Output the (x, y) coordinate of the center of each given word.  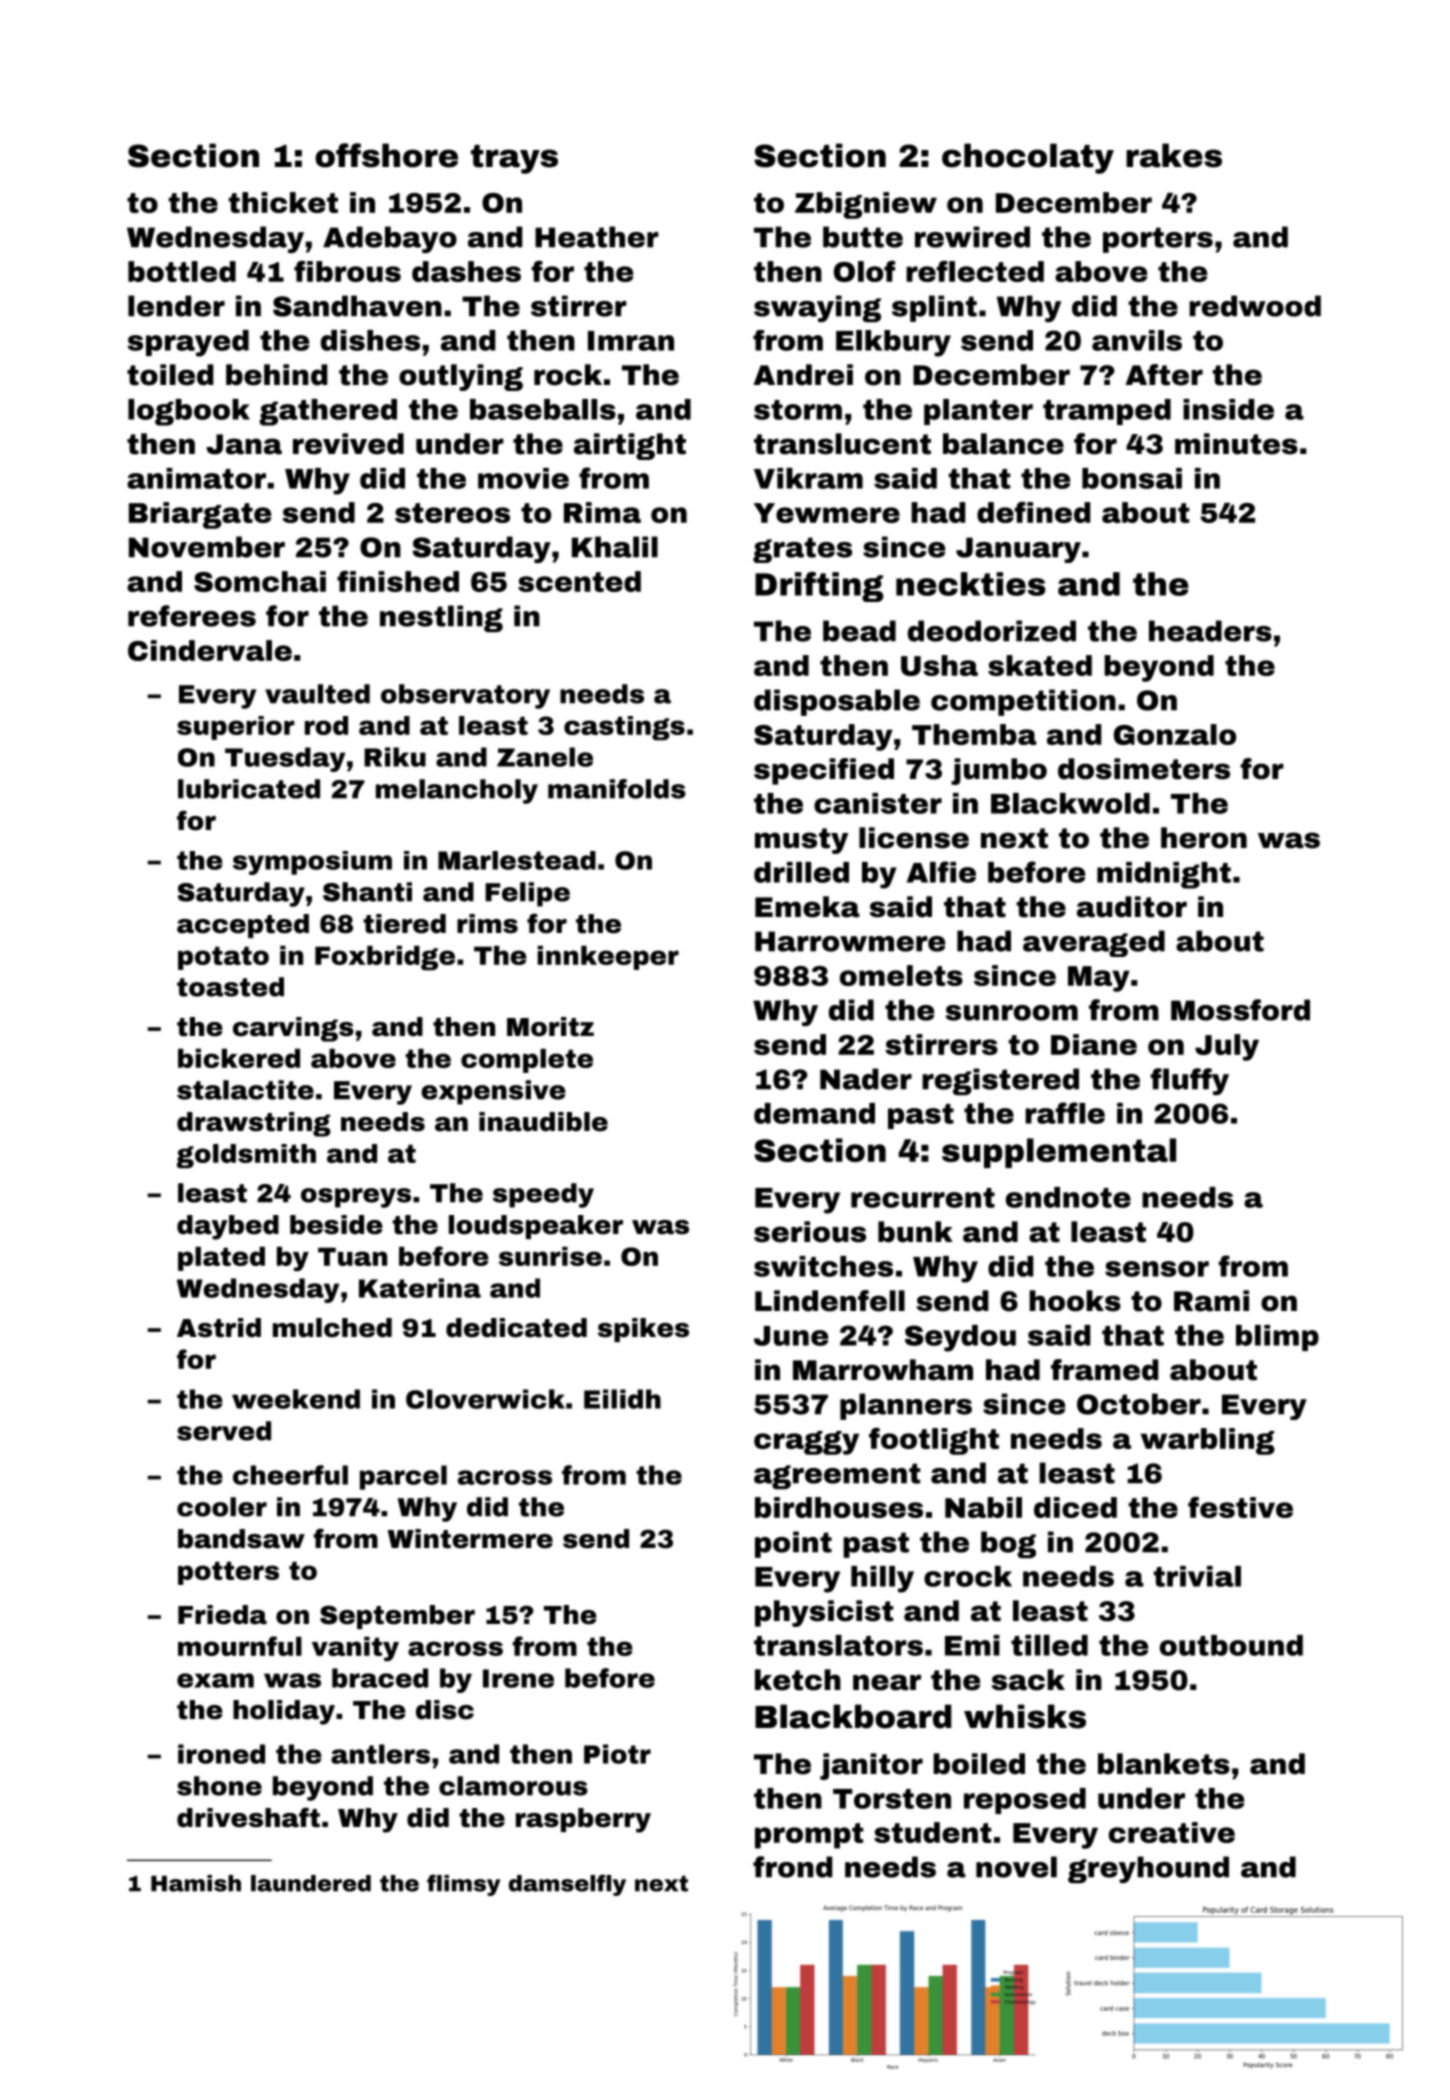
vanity (355, 1649)
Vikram (808, 478)
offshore (386, 155)
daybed (228, 1227)
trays (514, 159)
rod (326, 725)
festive (1240, 1507)
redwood (1255, 306)
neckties (971, 584)
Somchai (260, 581)
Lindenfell (830, 1301)
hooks (1075, 1301)
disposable (837, 702)
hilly (882, 1579)
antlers (380, 1754)
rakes (1174, 155)
